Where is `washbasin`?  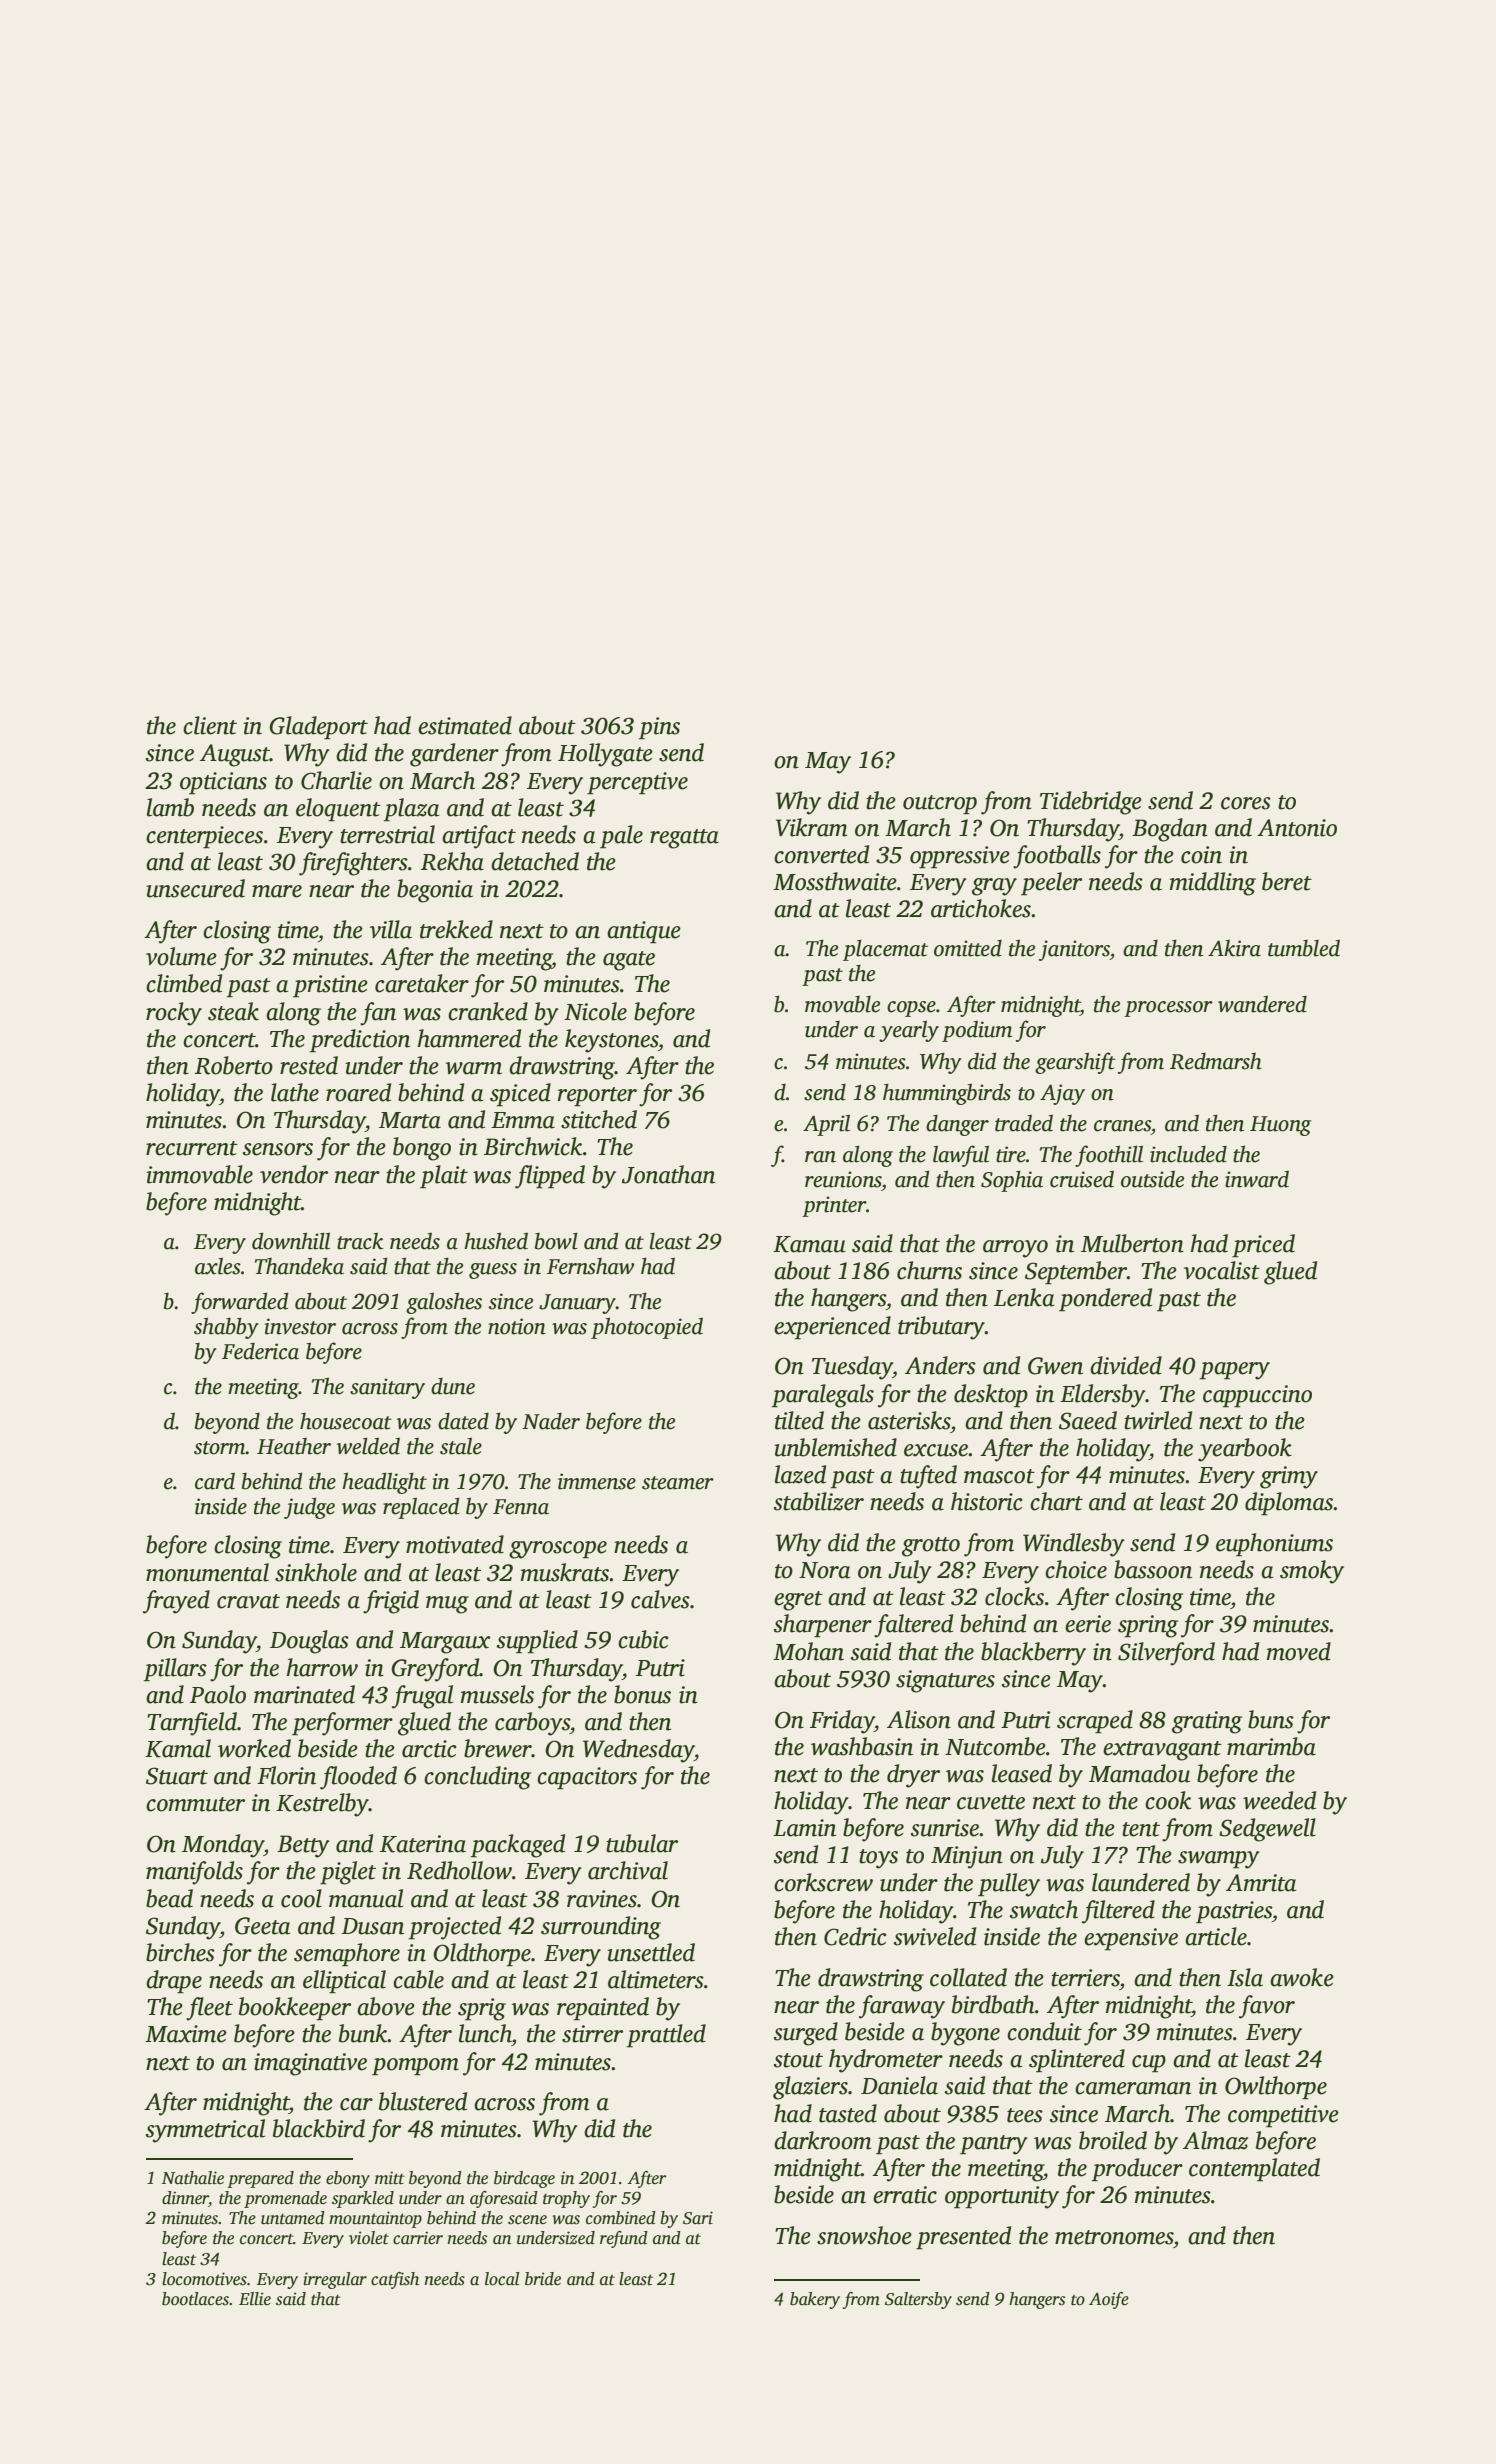 washbasin is located at coordinates (862, 1746).
